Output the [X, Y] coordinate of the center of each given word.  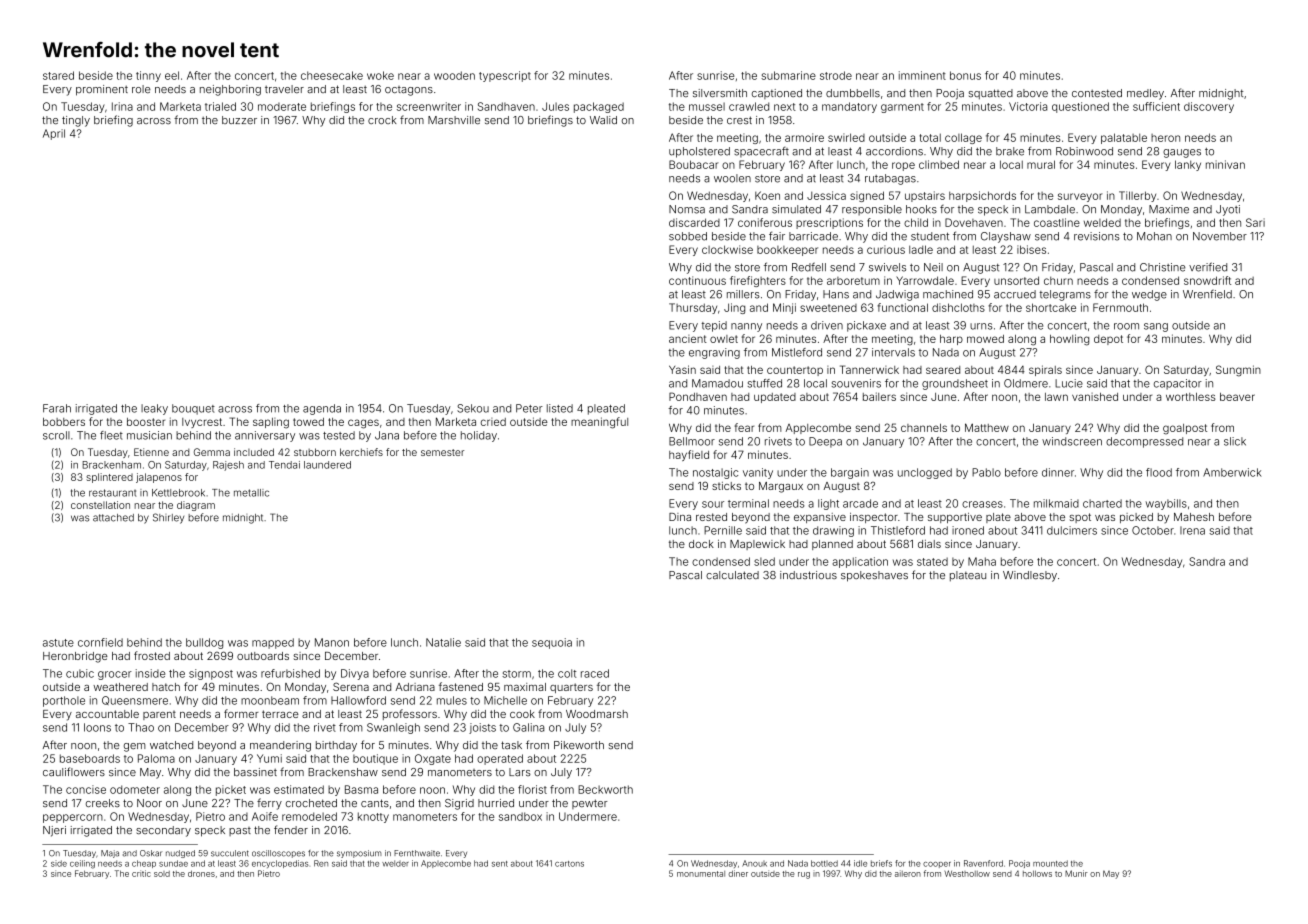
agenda [322, 409]
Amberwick [1232, 472]
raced [595, 673]
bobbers [64, 422]
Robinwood [1084, 151]
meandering [280, 746]
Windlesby [1030, 576]
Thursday [693, 308]
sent [500, 864]
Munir [1076, 873]
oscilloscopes [278, 854]
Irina [122, 106]
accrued [1015, 294]
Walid [603, 120]
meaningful [599, 423]
